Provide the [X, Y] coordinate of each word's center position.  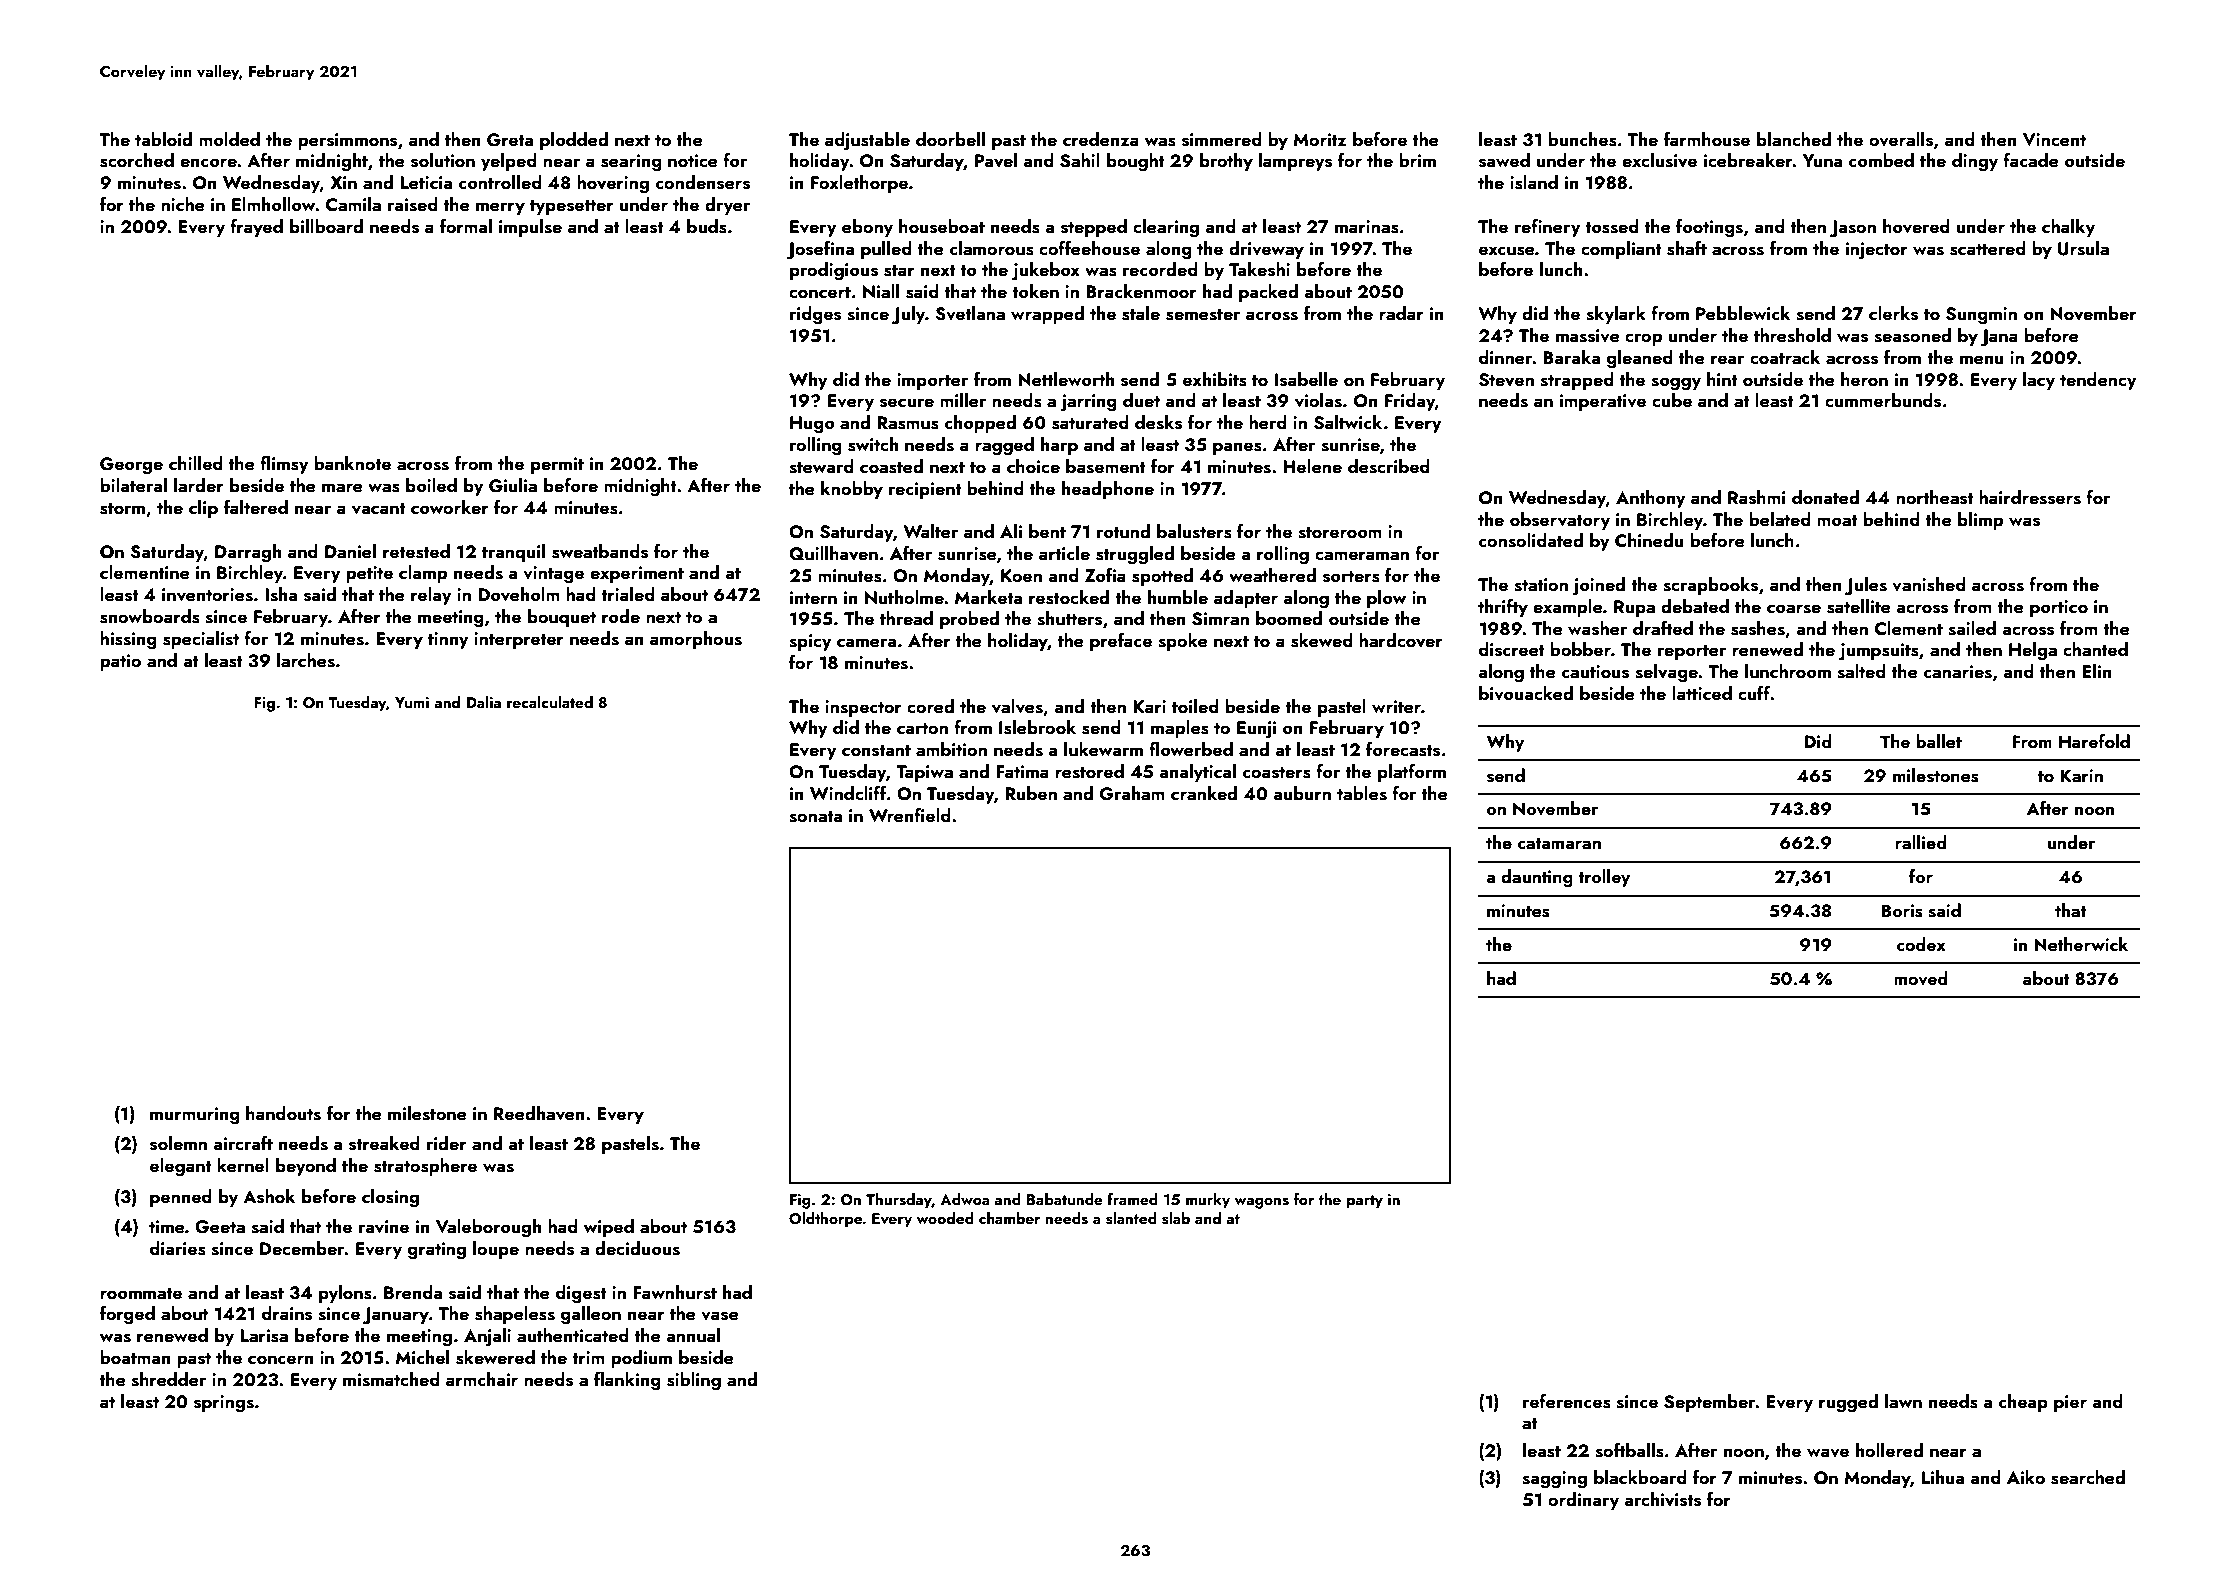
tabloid [163, 139]
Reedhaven [539, 1113]
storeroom [1340, 533]
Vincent [2054, 139]
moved [1921, 978]
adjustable [867, 141]
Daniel [350, 551]
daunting [1537, 878]
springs [224, 1404]
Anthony [1651, 499]
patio [120, 662]
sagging [1554, 1480]
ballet [1939, 741]
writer [1396, 706]
